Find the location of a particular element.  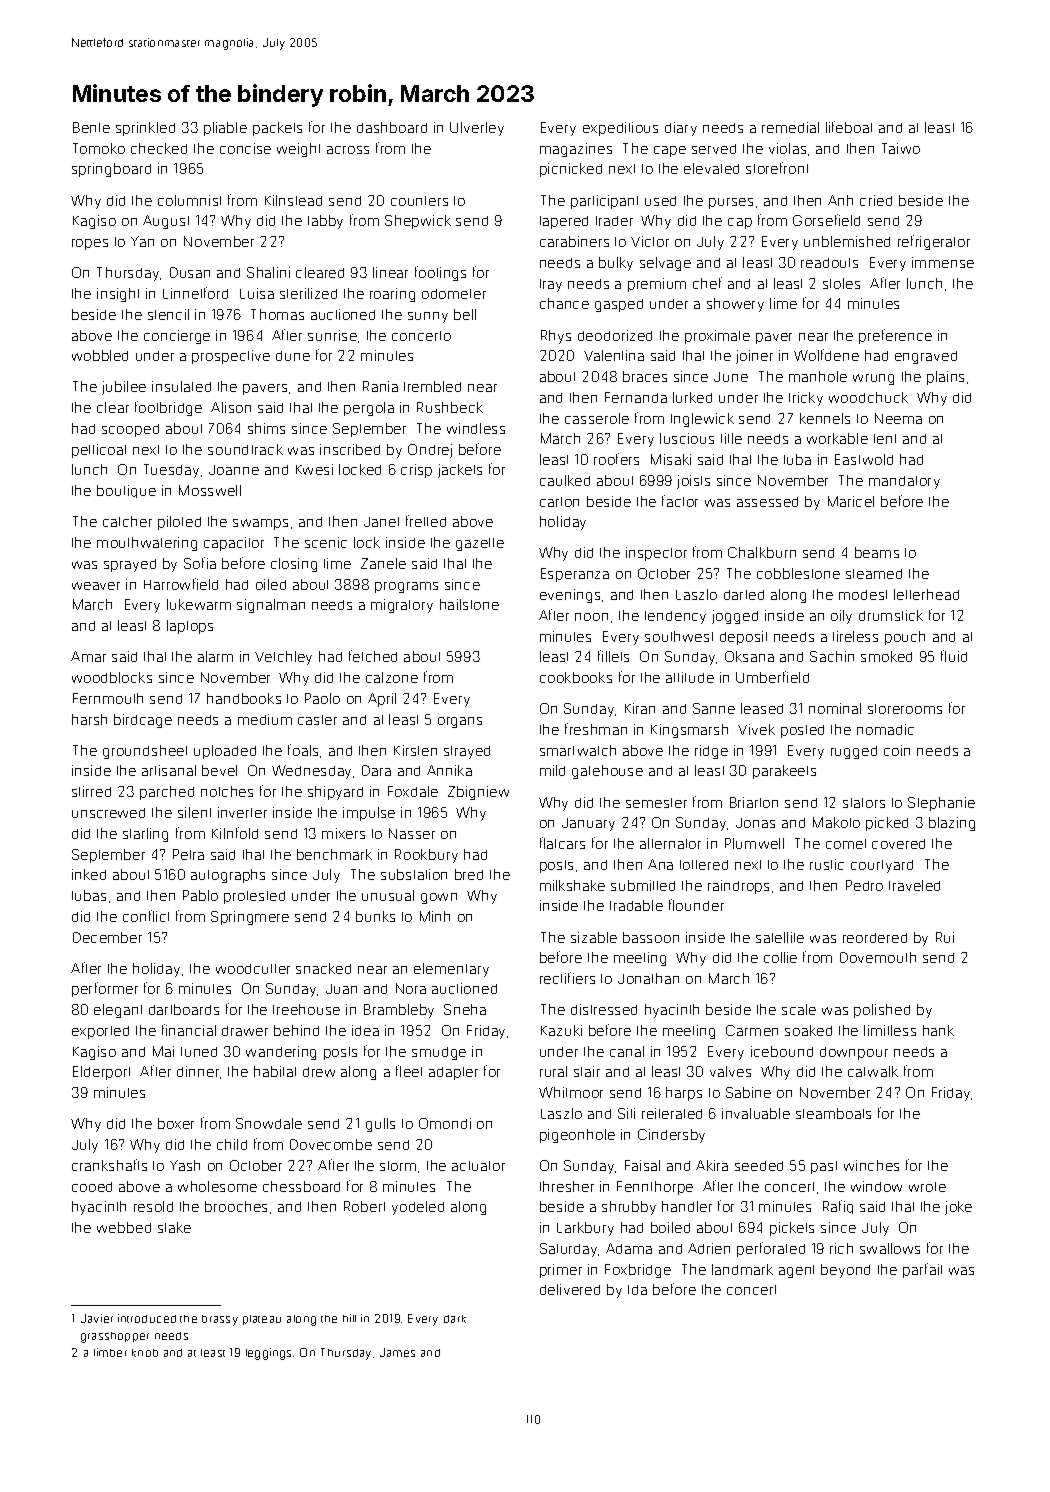

roaring is located at coordinates (392, 295).
